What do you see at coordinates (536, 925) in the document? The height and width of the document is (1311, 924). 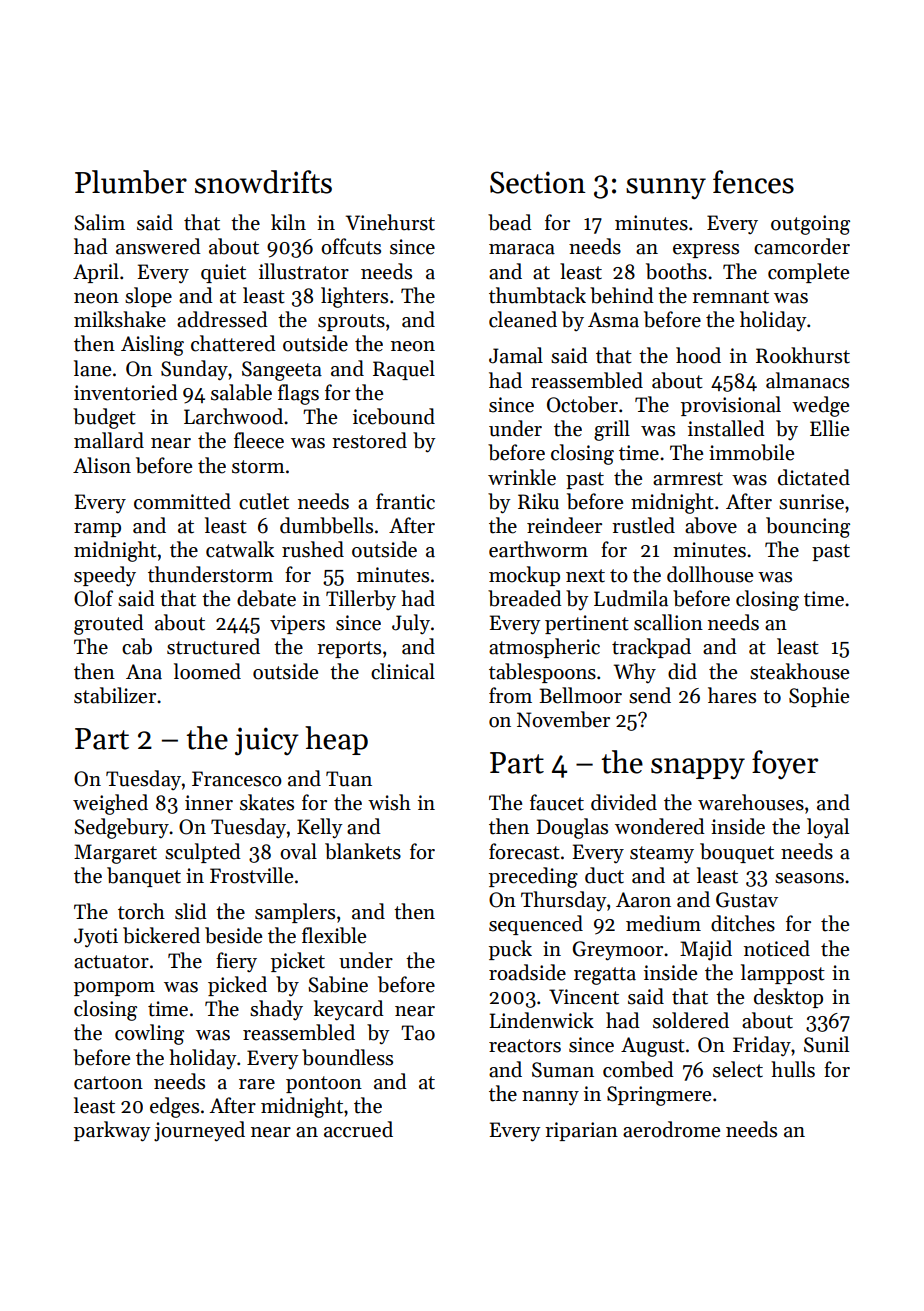 I see `sequenced` at bounding box center [536, 925].
